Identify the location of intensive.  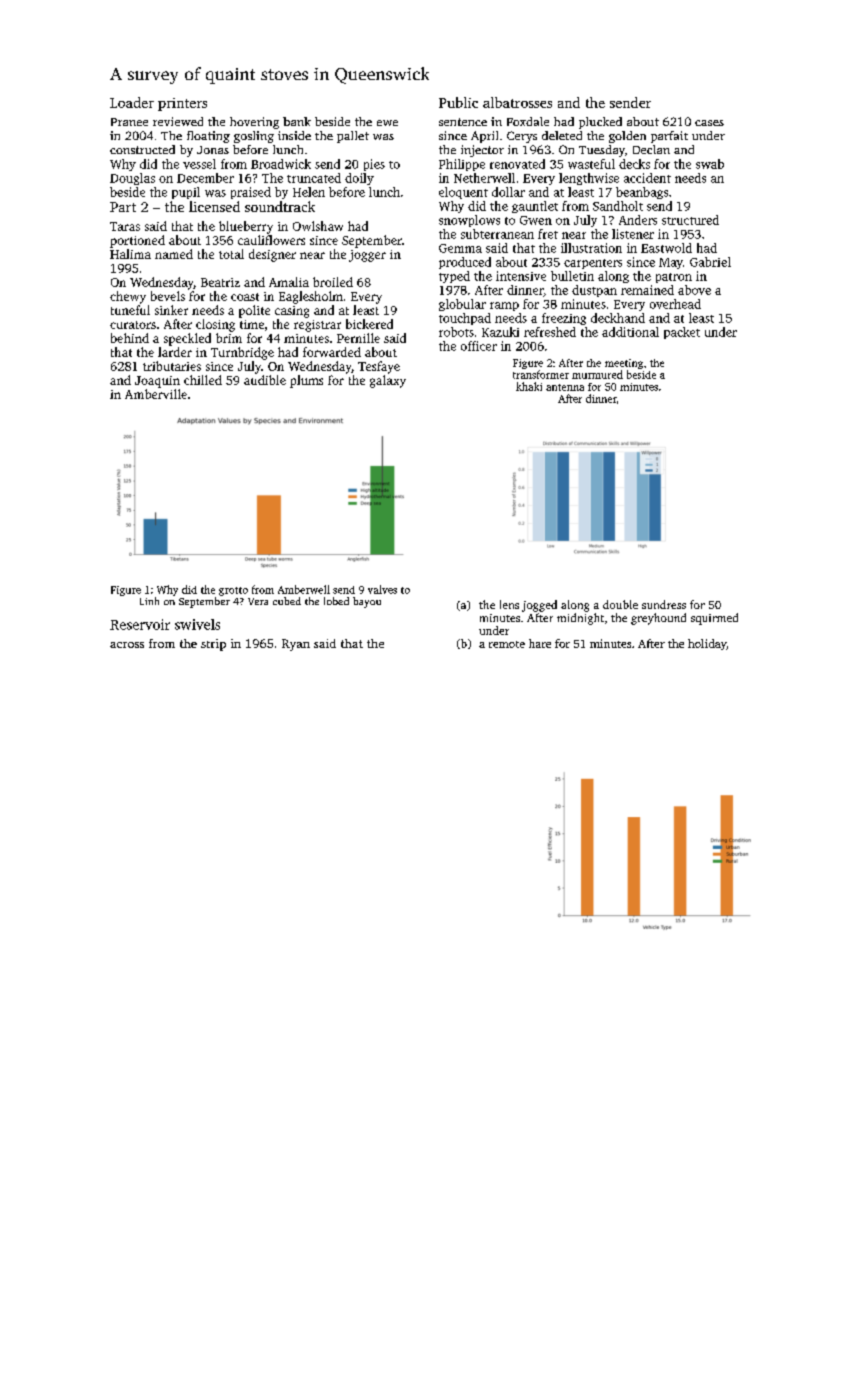
(521, 276).
